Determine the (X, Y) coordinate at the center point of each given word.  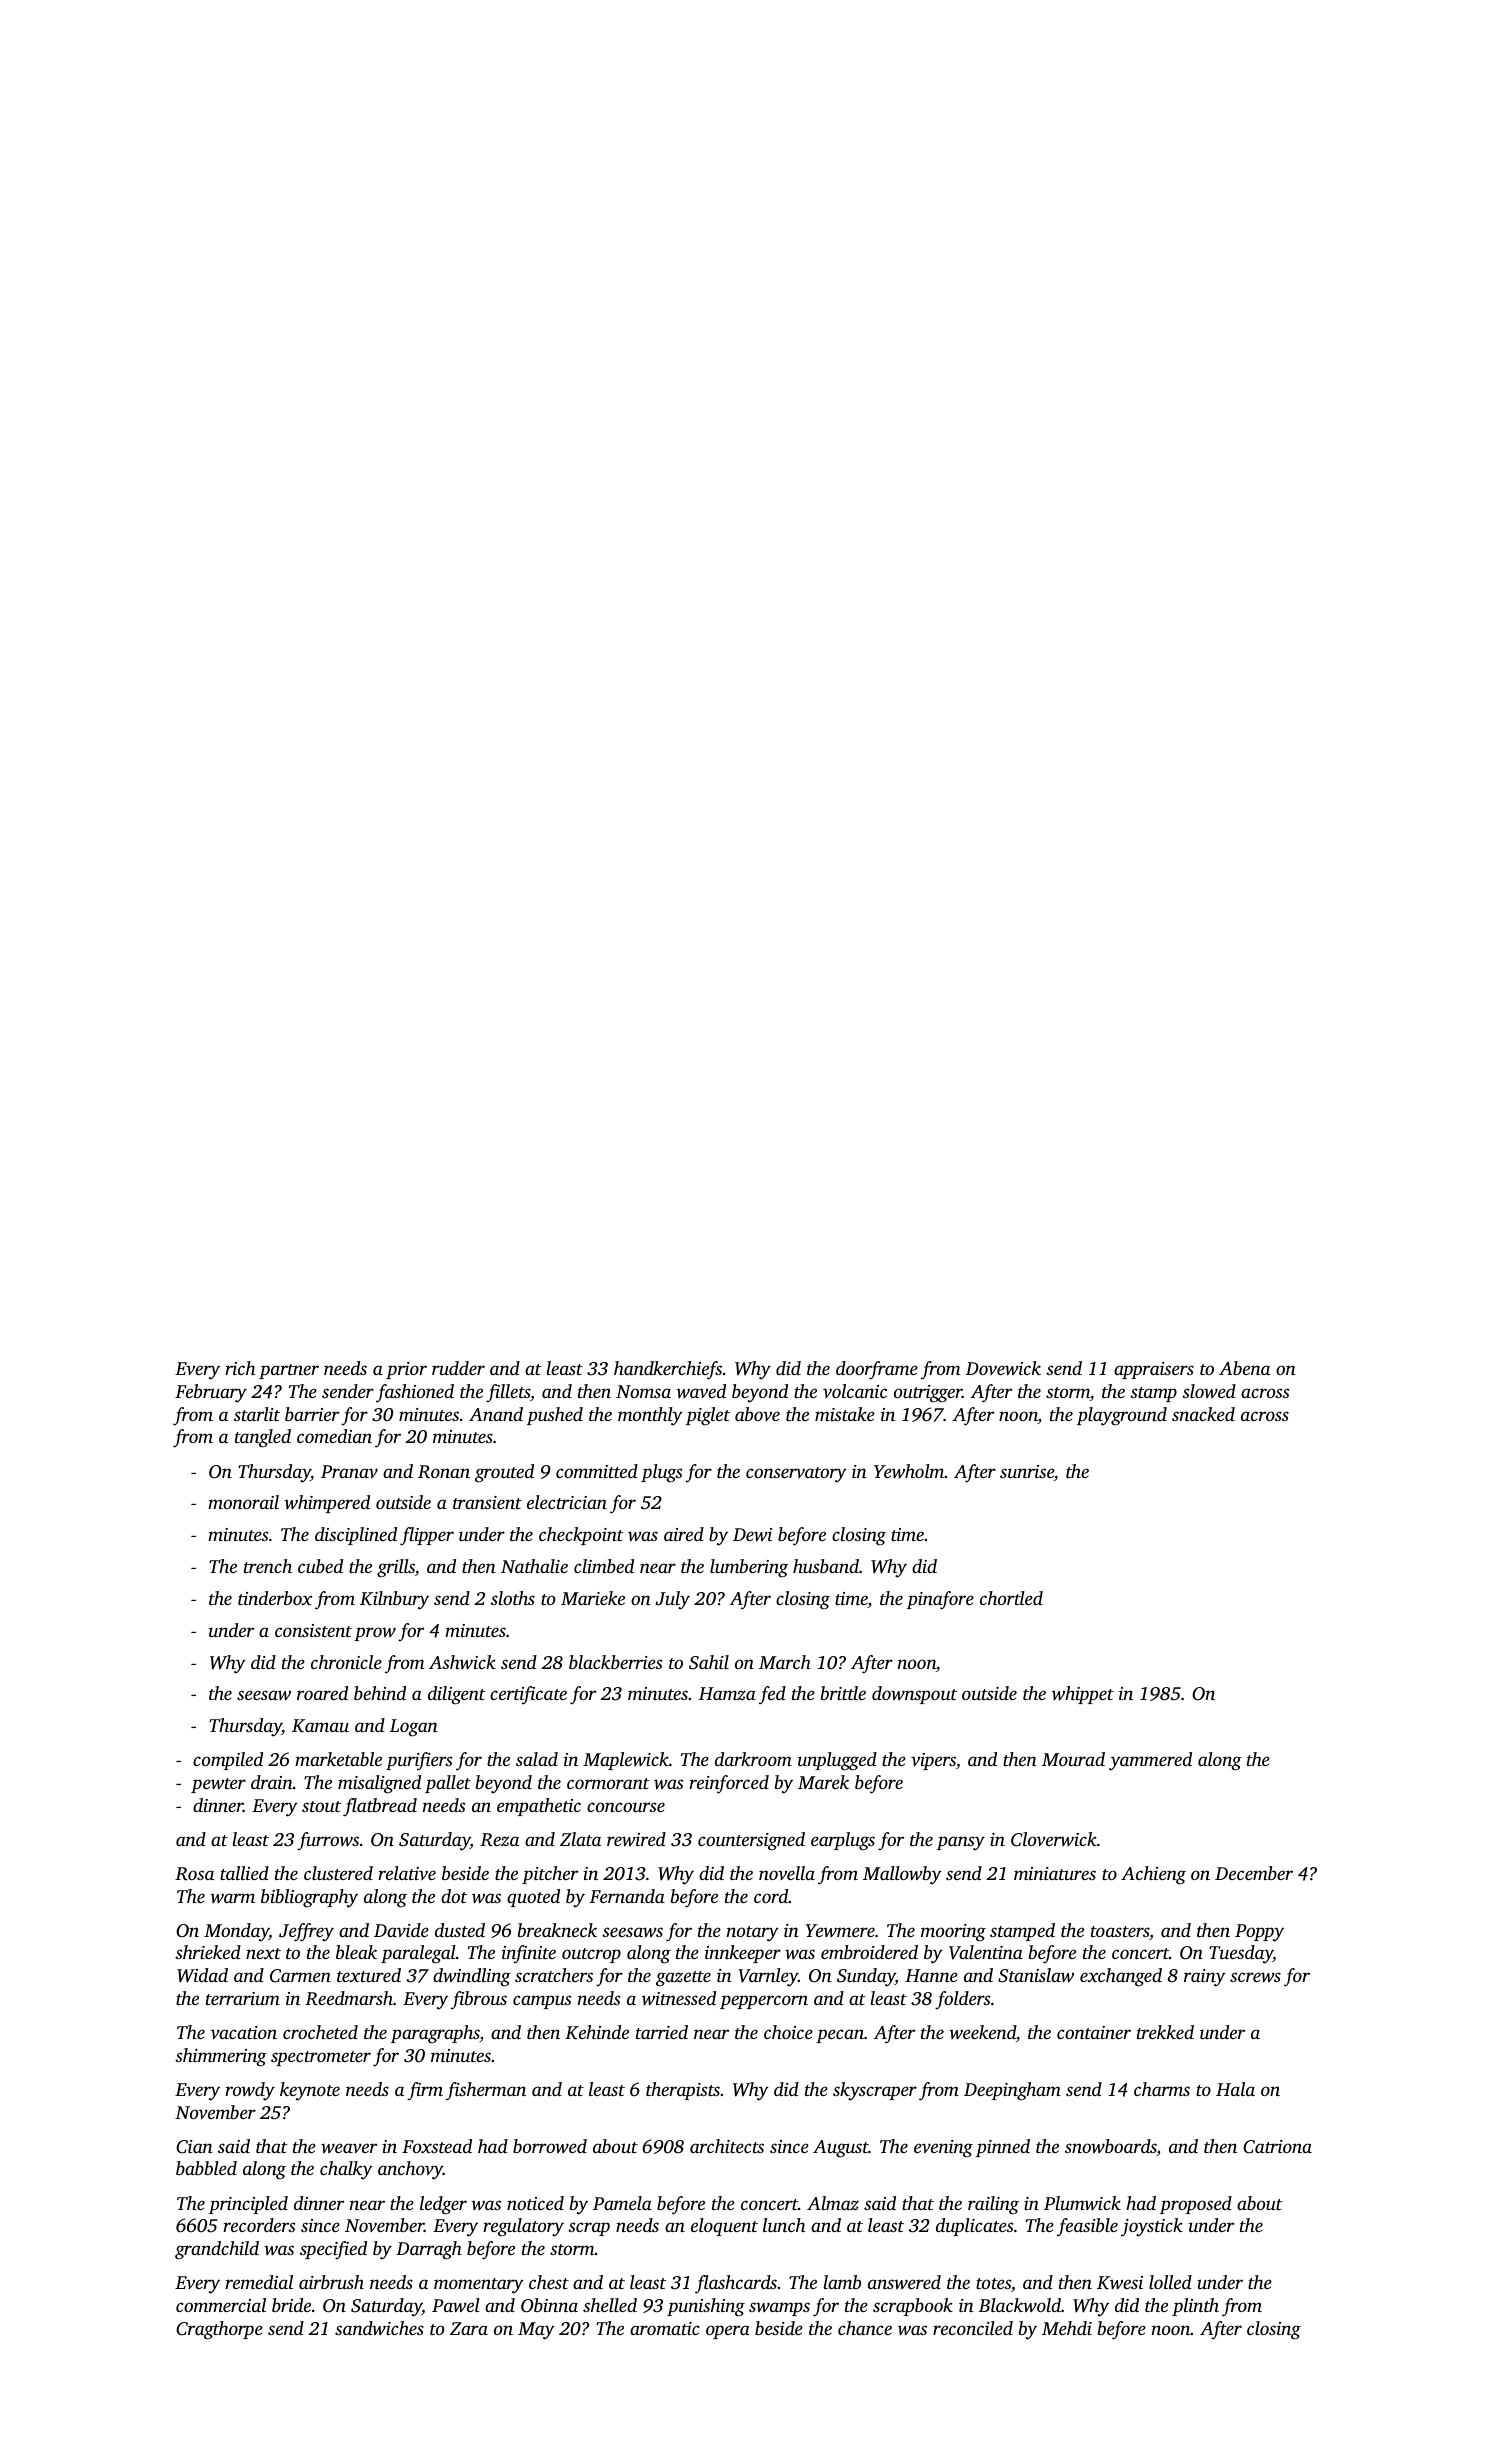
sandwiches (379, 2328)
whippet (1083, 1695)
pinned (1003, 2148)
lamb (842, 2282)
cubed (320, 1566)
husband (826, 1566)
